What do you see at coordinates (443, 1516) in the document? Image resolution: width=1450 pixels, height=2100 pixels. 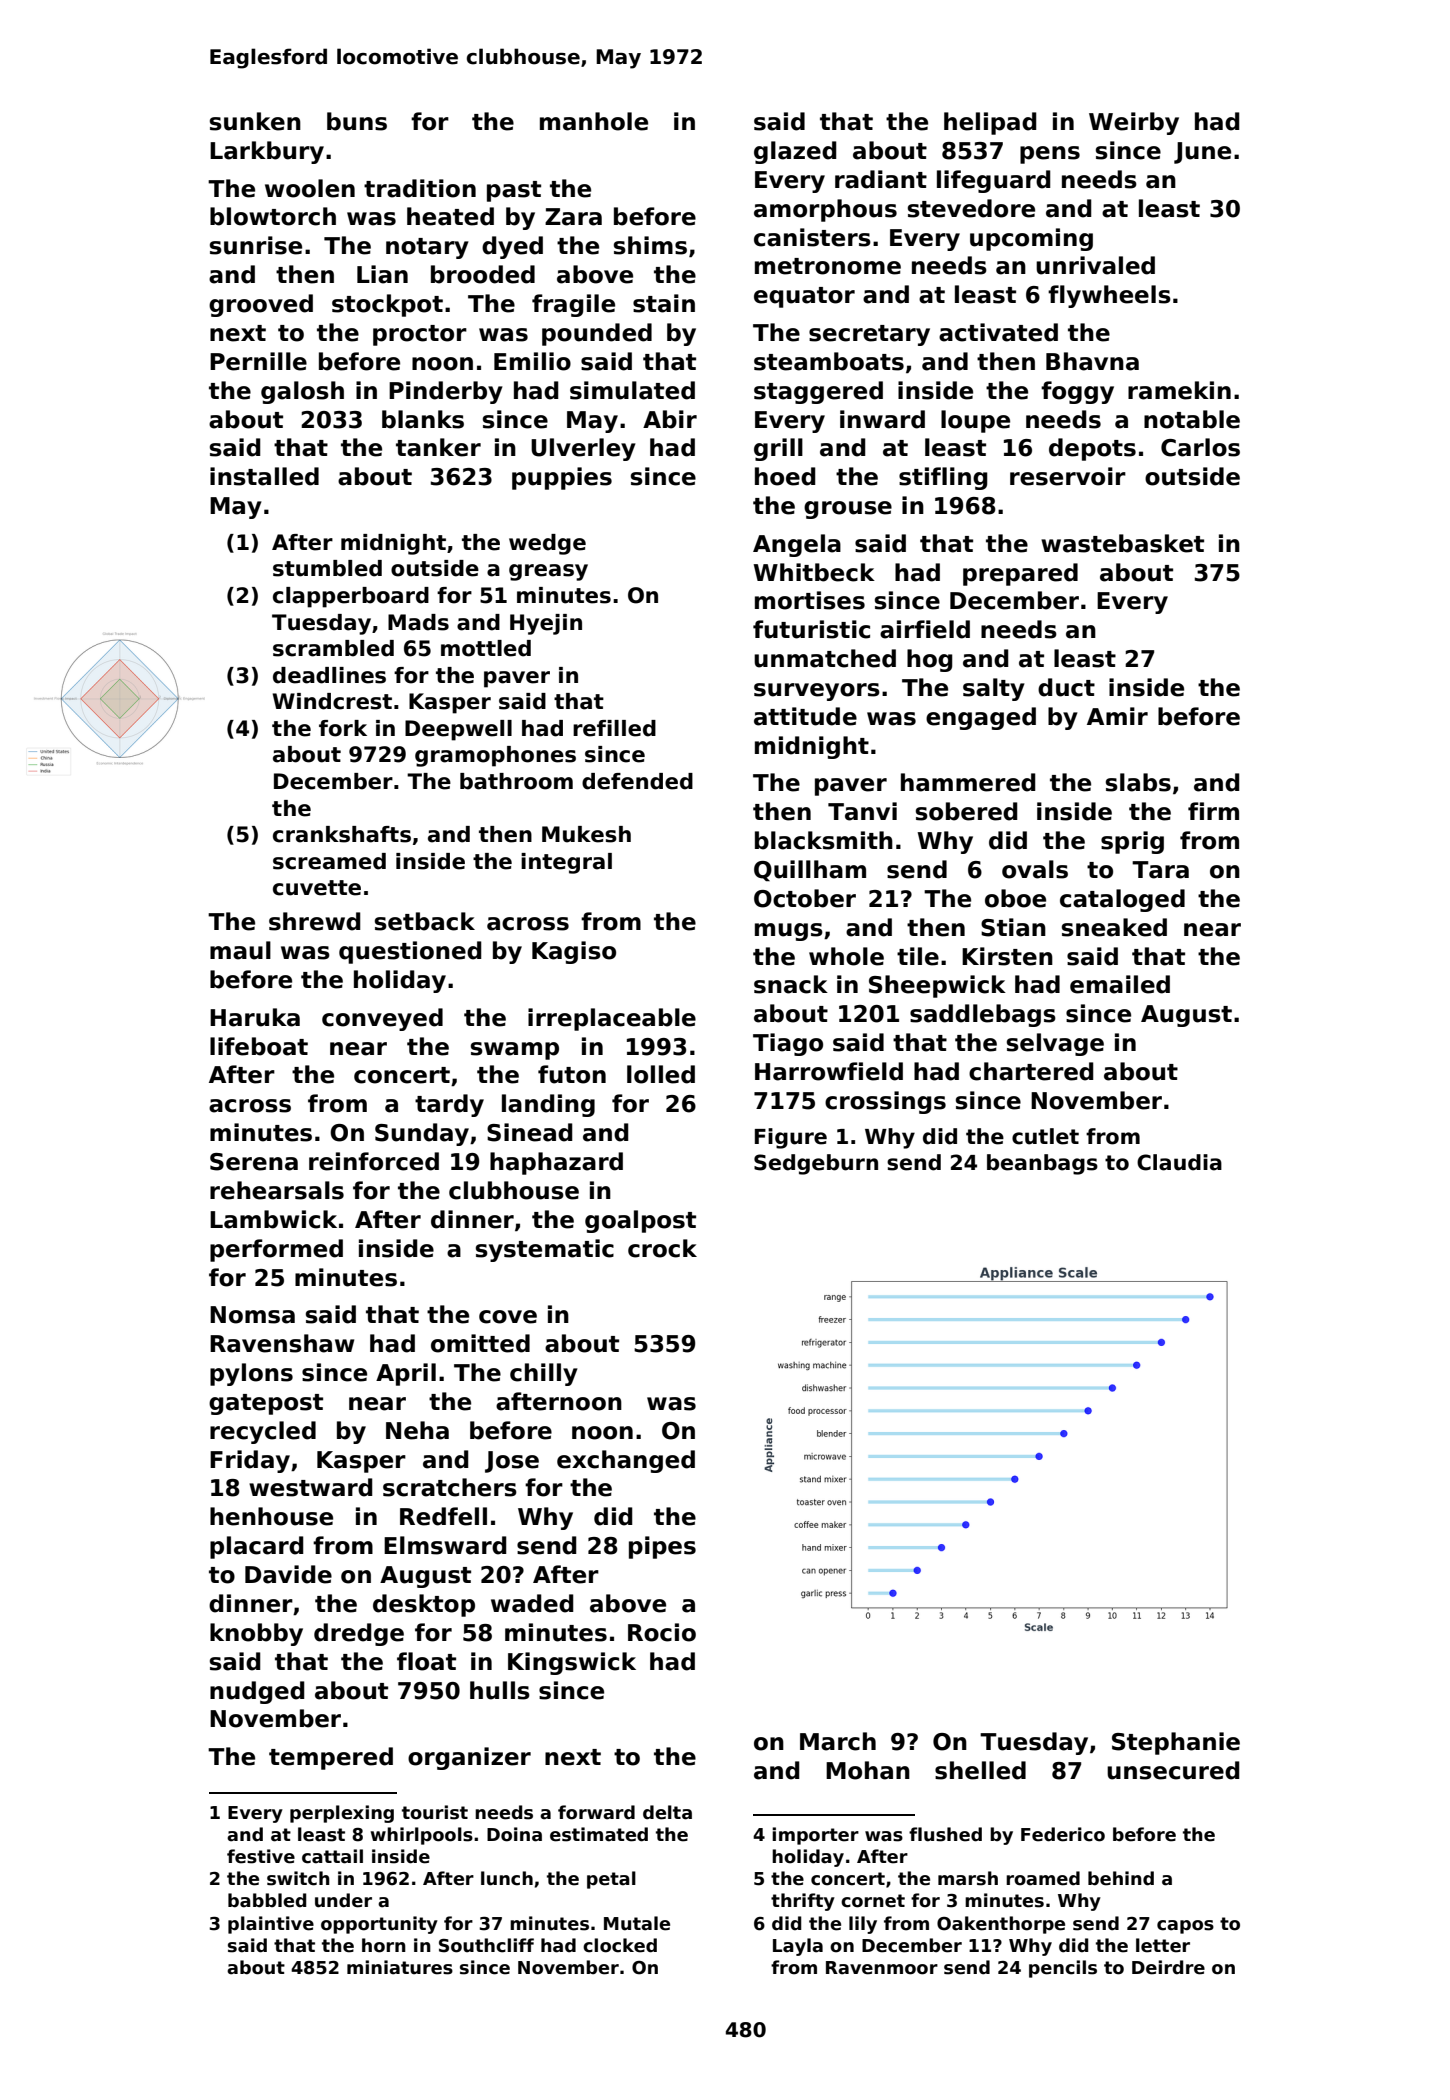 I see `Redfell` at bounding box center [443, 1516].
